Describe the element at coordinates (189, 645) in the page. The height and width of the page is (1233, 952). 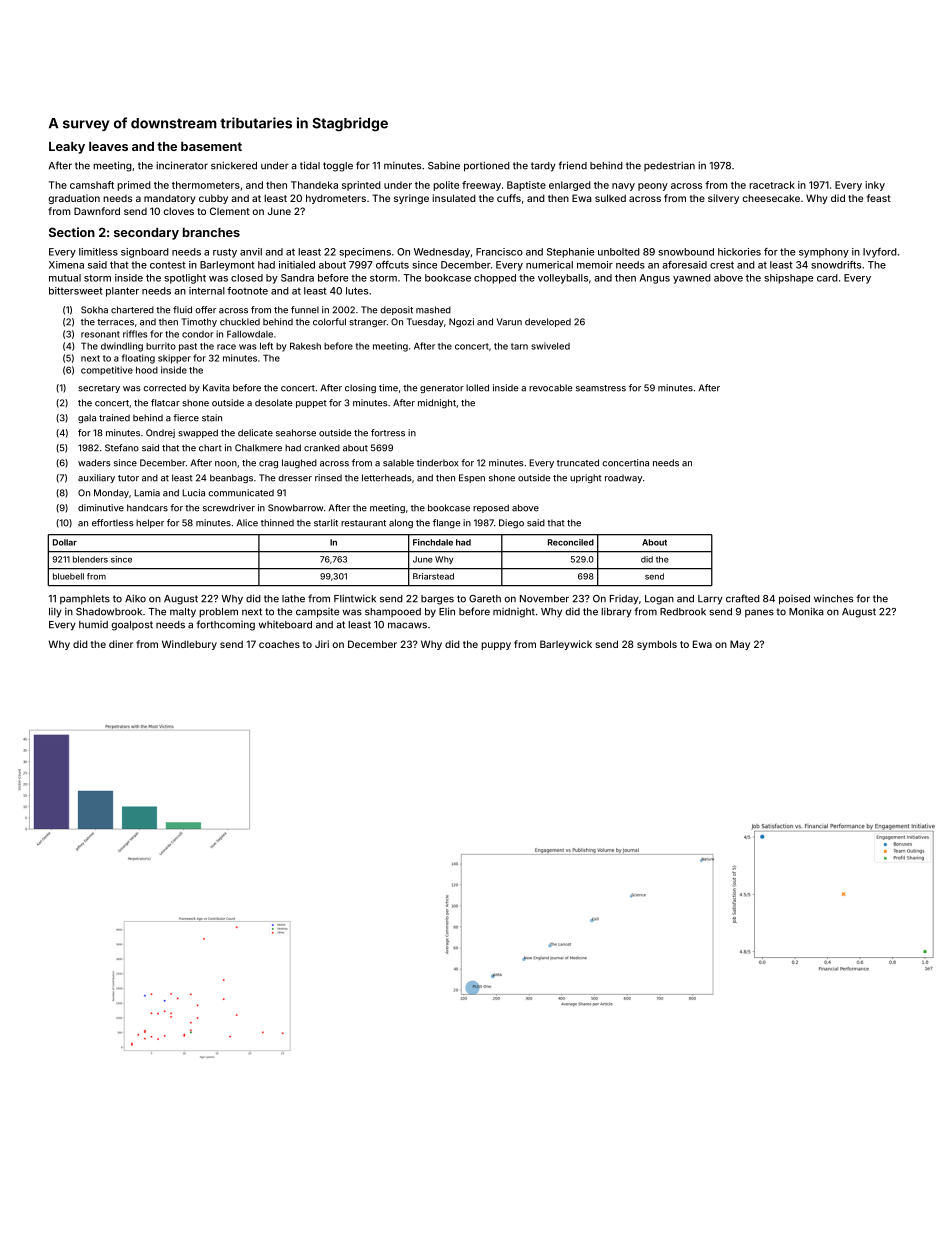
I see `Windlebury` at that location.
